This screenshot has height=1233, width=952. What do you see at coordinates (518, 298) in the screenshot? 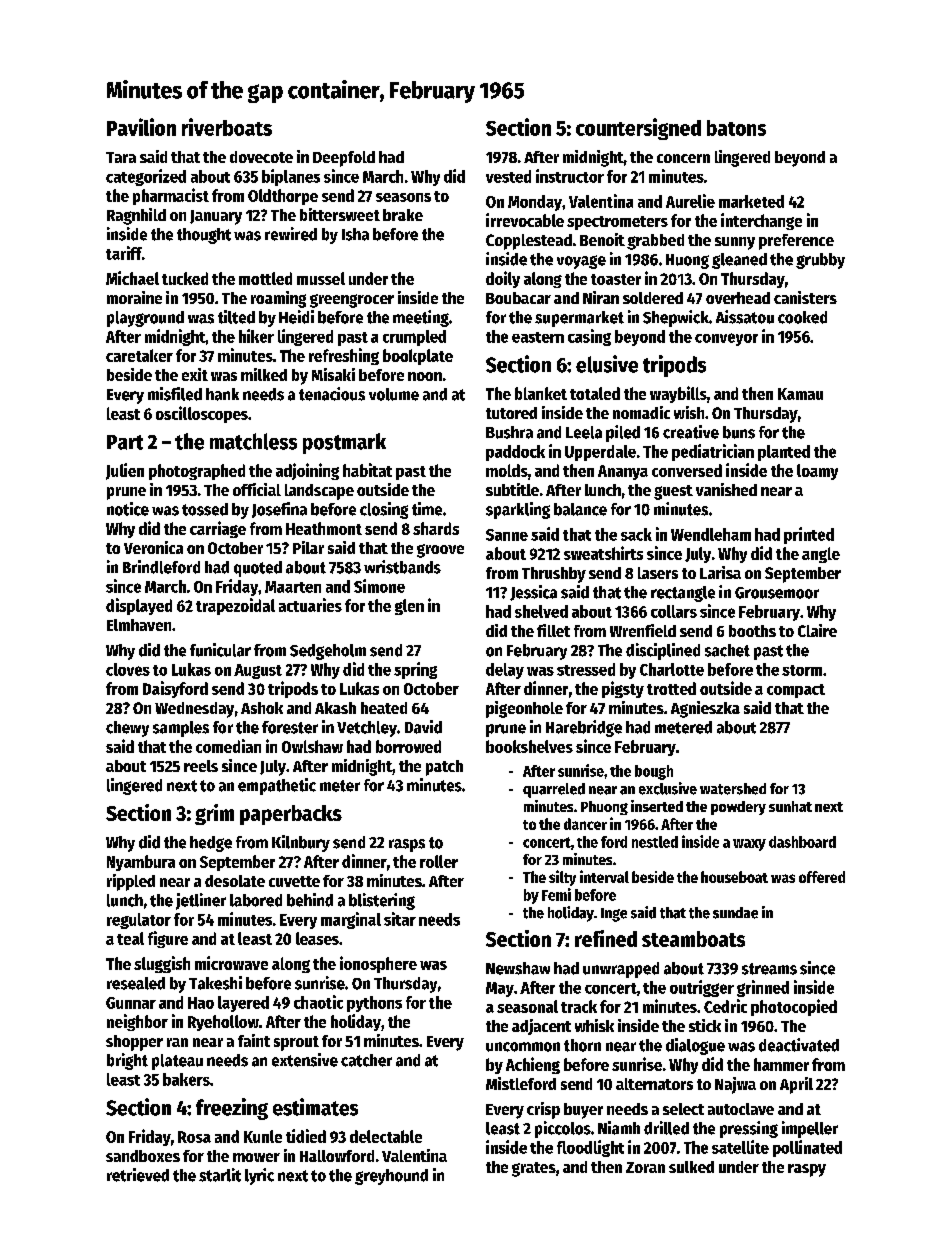
I see `Boubacar` at bounding box center [518, 298].
